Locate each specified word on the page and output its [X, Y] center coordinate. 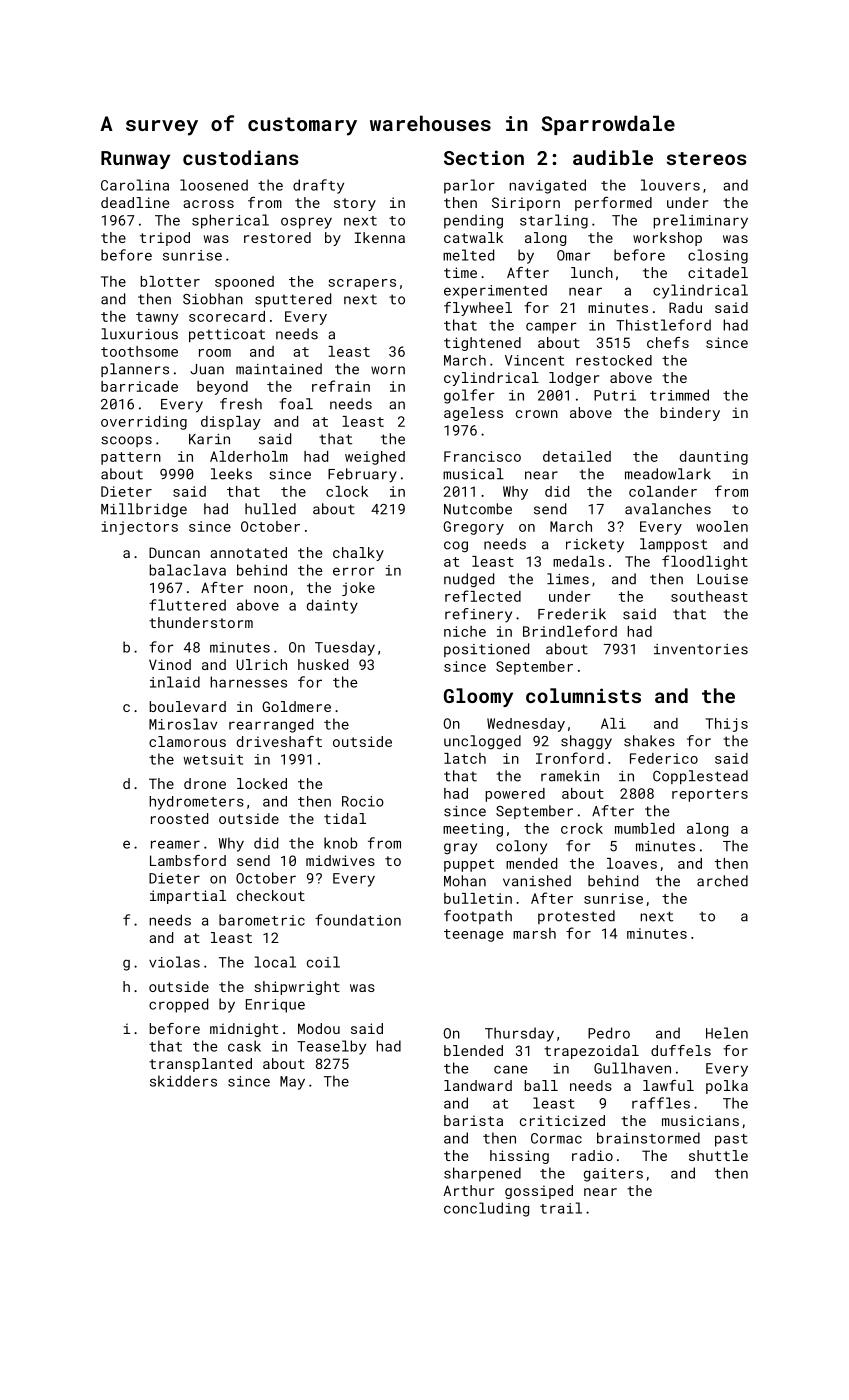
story [355, 204]
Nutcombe [478, 509]
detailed [577, 456]
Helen [727, 1033]
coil [323, 962]
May [292, 1083]
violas [174, 962]
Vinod [170, 664]
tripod [165, 239]
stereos [706, 158]
